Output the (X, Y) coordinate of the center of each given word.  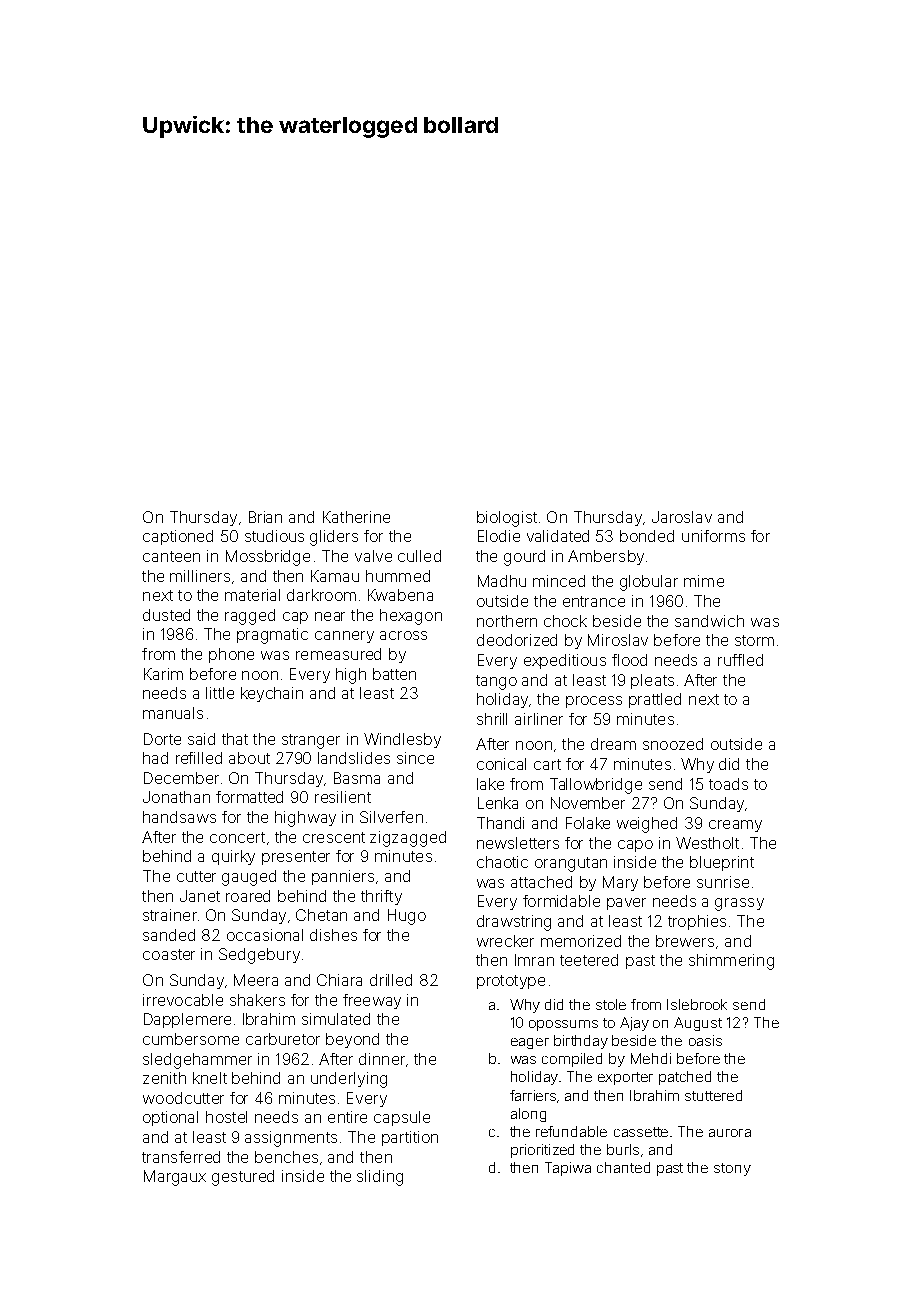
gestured (243, 1178)
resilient (343, 797)
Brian (265, 517)
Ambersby (606, 557)
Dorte (162, 739)
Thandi (500, 823)
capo (635, 846)
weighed (647, 825)
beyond (352, 1040)
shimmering (731, 962)
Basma (357, 778)
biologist (507, 519)
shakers (257, 1000)
